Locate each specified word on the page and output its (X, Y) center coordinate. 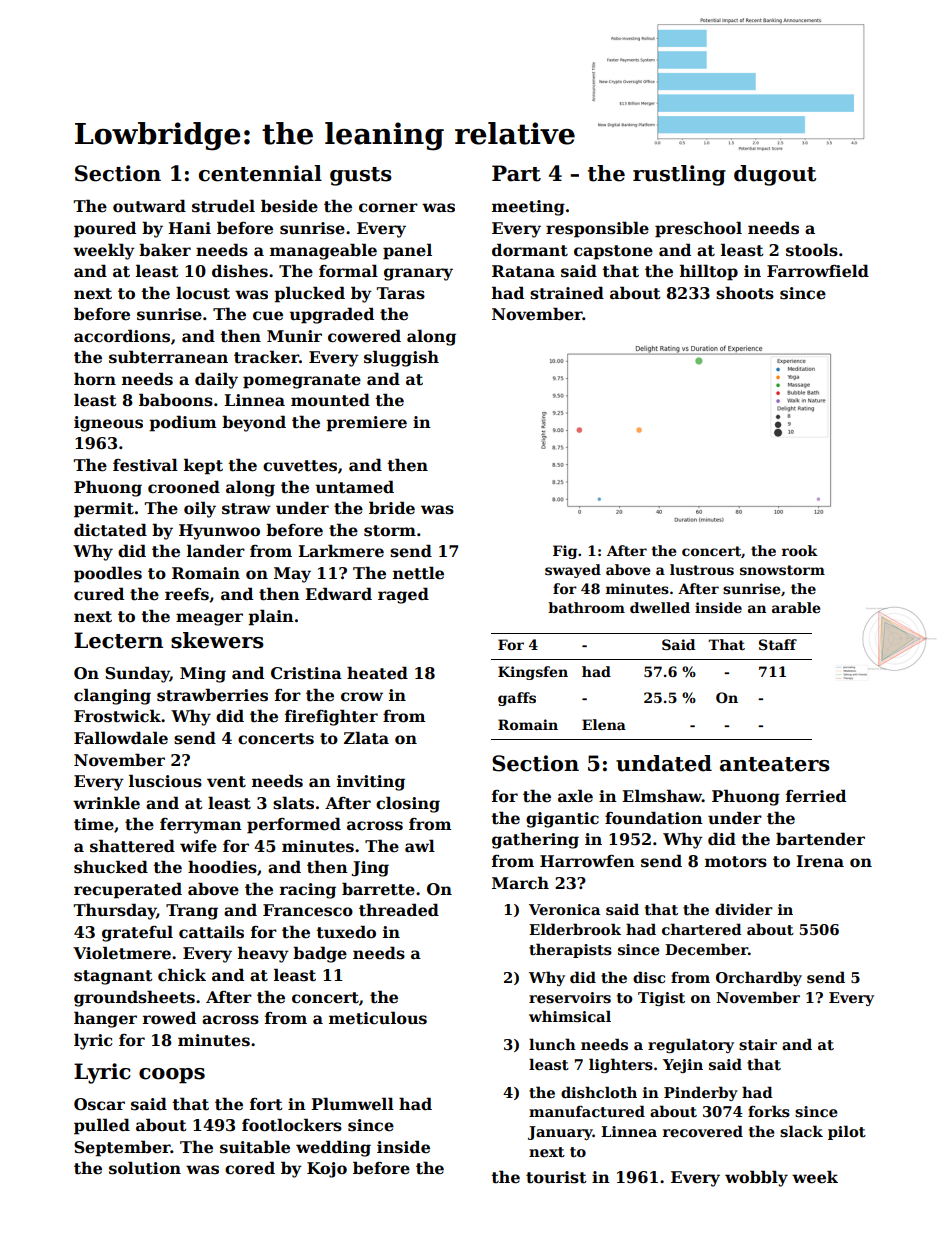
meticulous (378, 1018)
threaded (399, 910)
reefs (187, 594)
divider (744, 909)
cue (268, 316)
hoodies (222, 867)
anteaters (775, 764)
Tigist (661, 999)
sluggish (401, 358)
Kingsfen (533, 673)
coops (172, 1076)
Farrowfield (818, 271)
